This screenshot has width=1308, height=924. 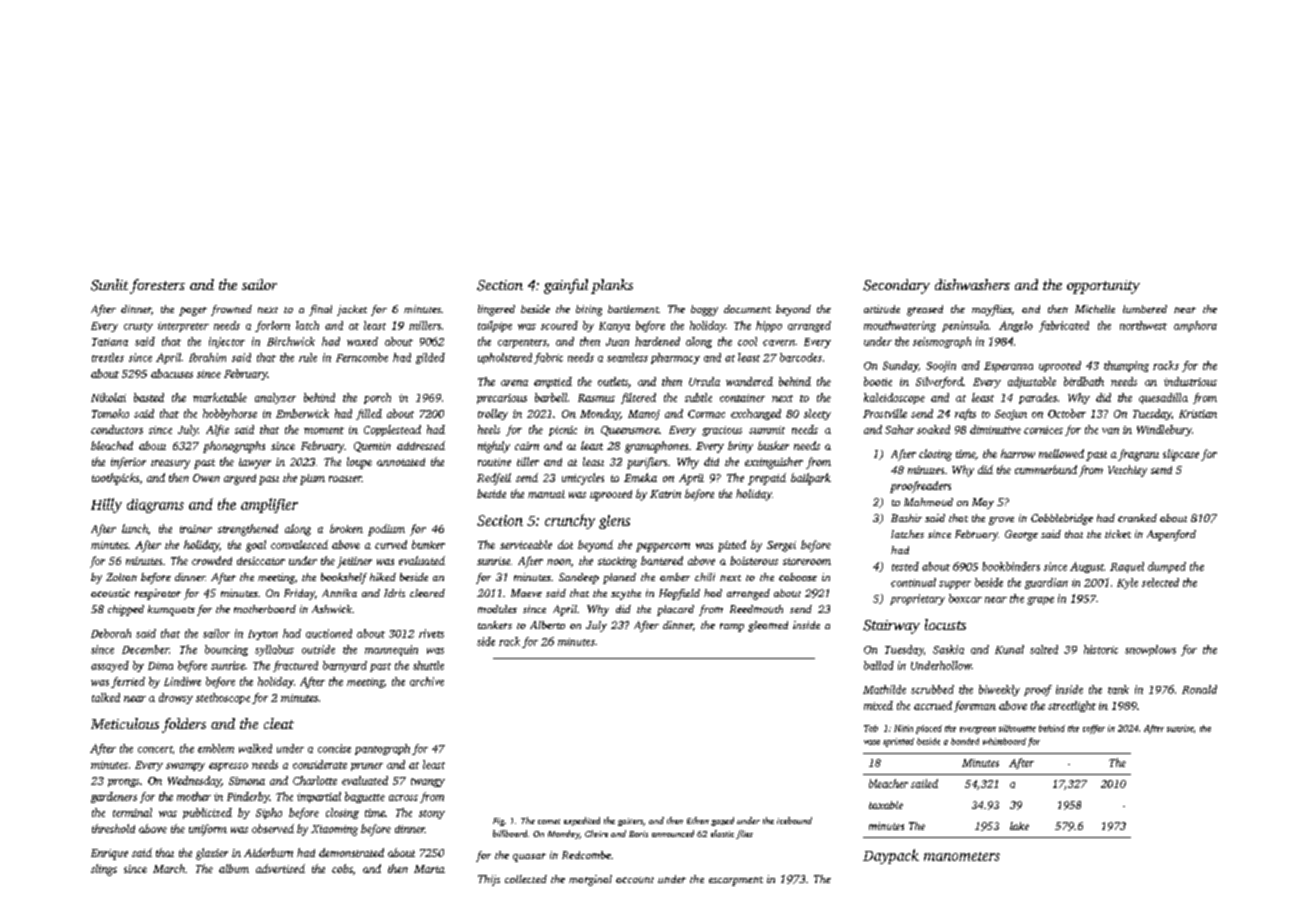 What do you see at coordinates (255, 748) in the screenshot?
I see `walked` at bounding box center [255, 748].
